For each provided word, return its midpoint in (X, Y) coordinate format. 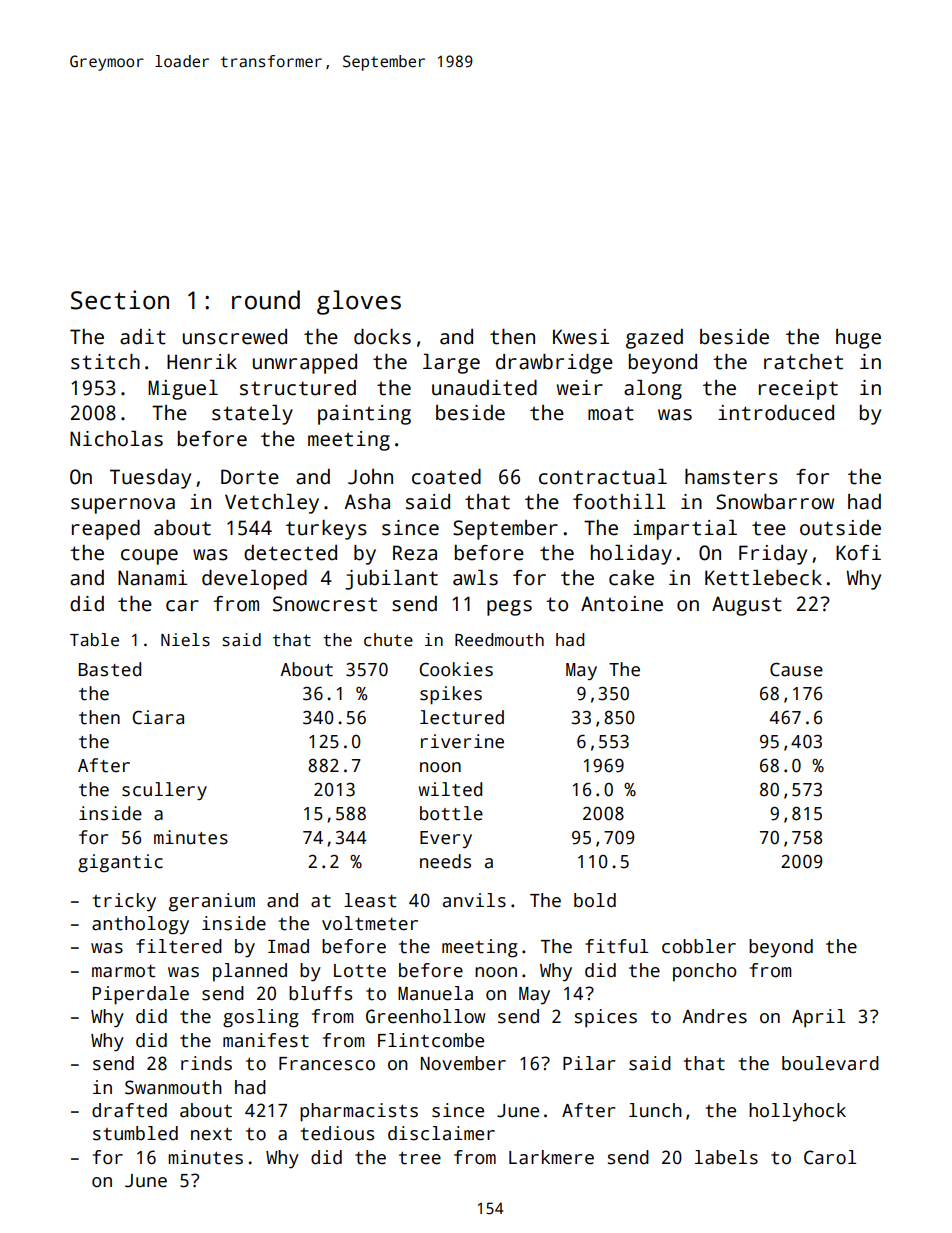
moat (611, 413)
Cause (796, 669)
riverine (462, 741)
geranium (212, 902)
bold (595, 900)
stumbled (135, 1133)
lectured (462, 717)
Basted (110, 669)
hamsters (731, 477)
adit (143, 337)
